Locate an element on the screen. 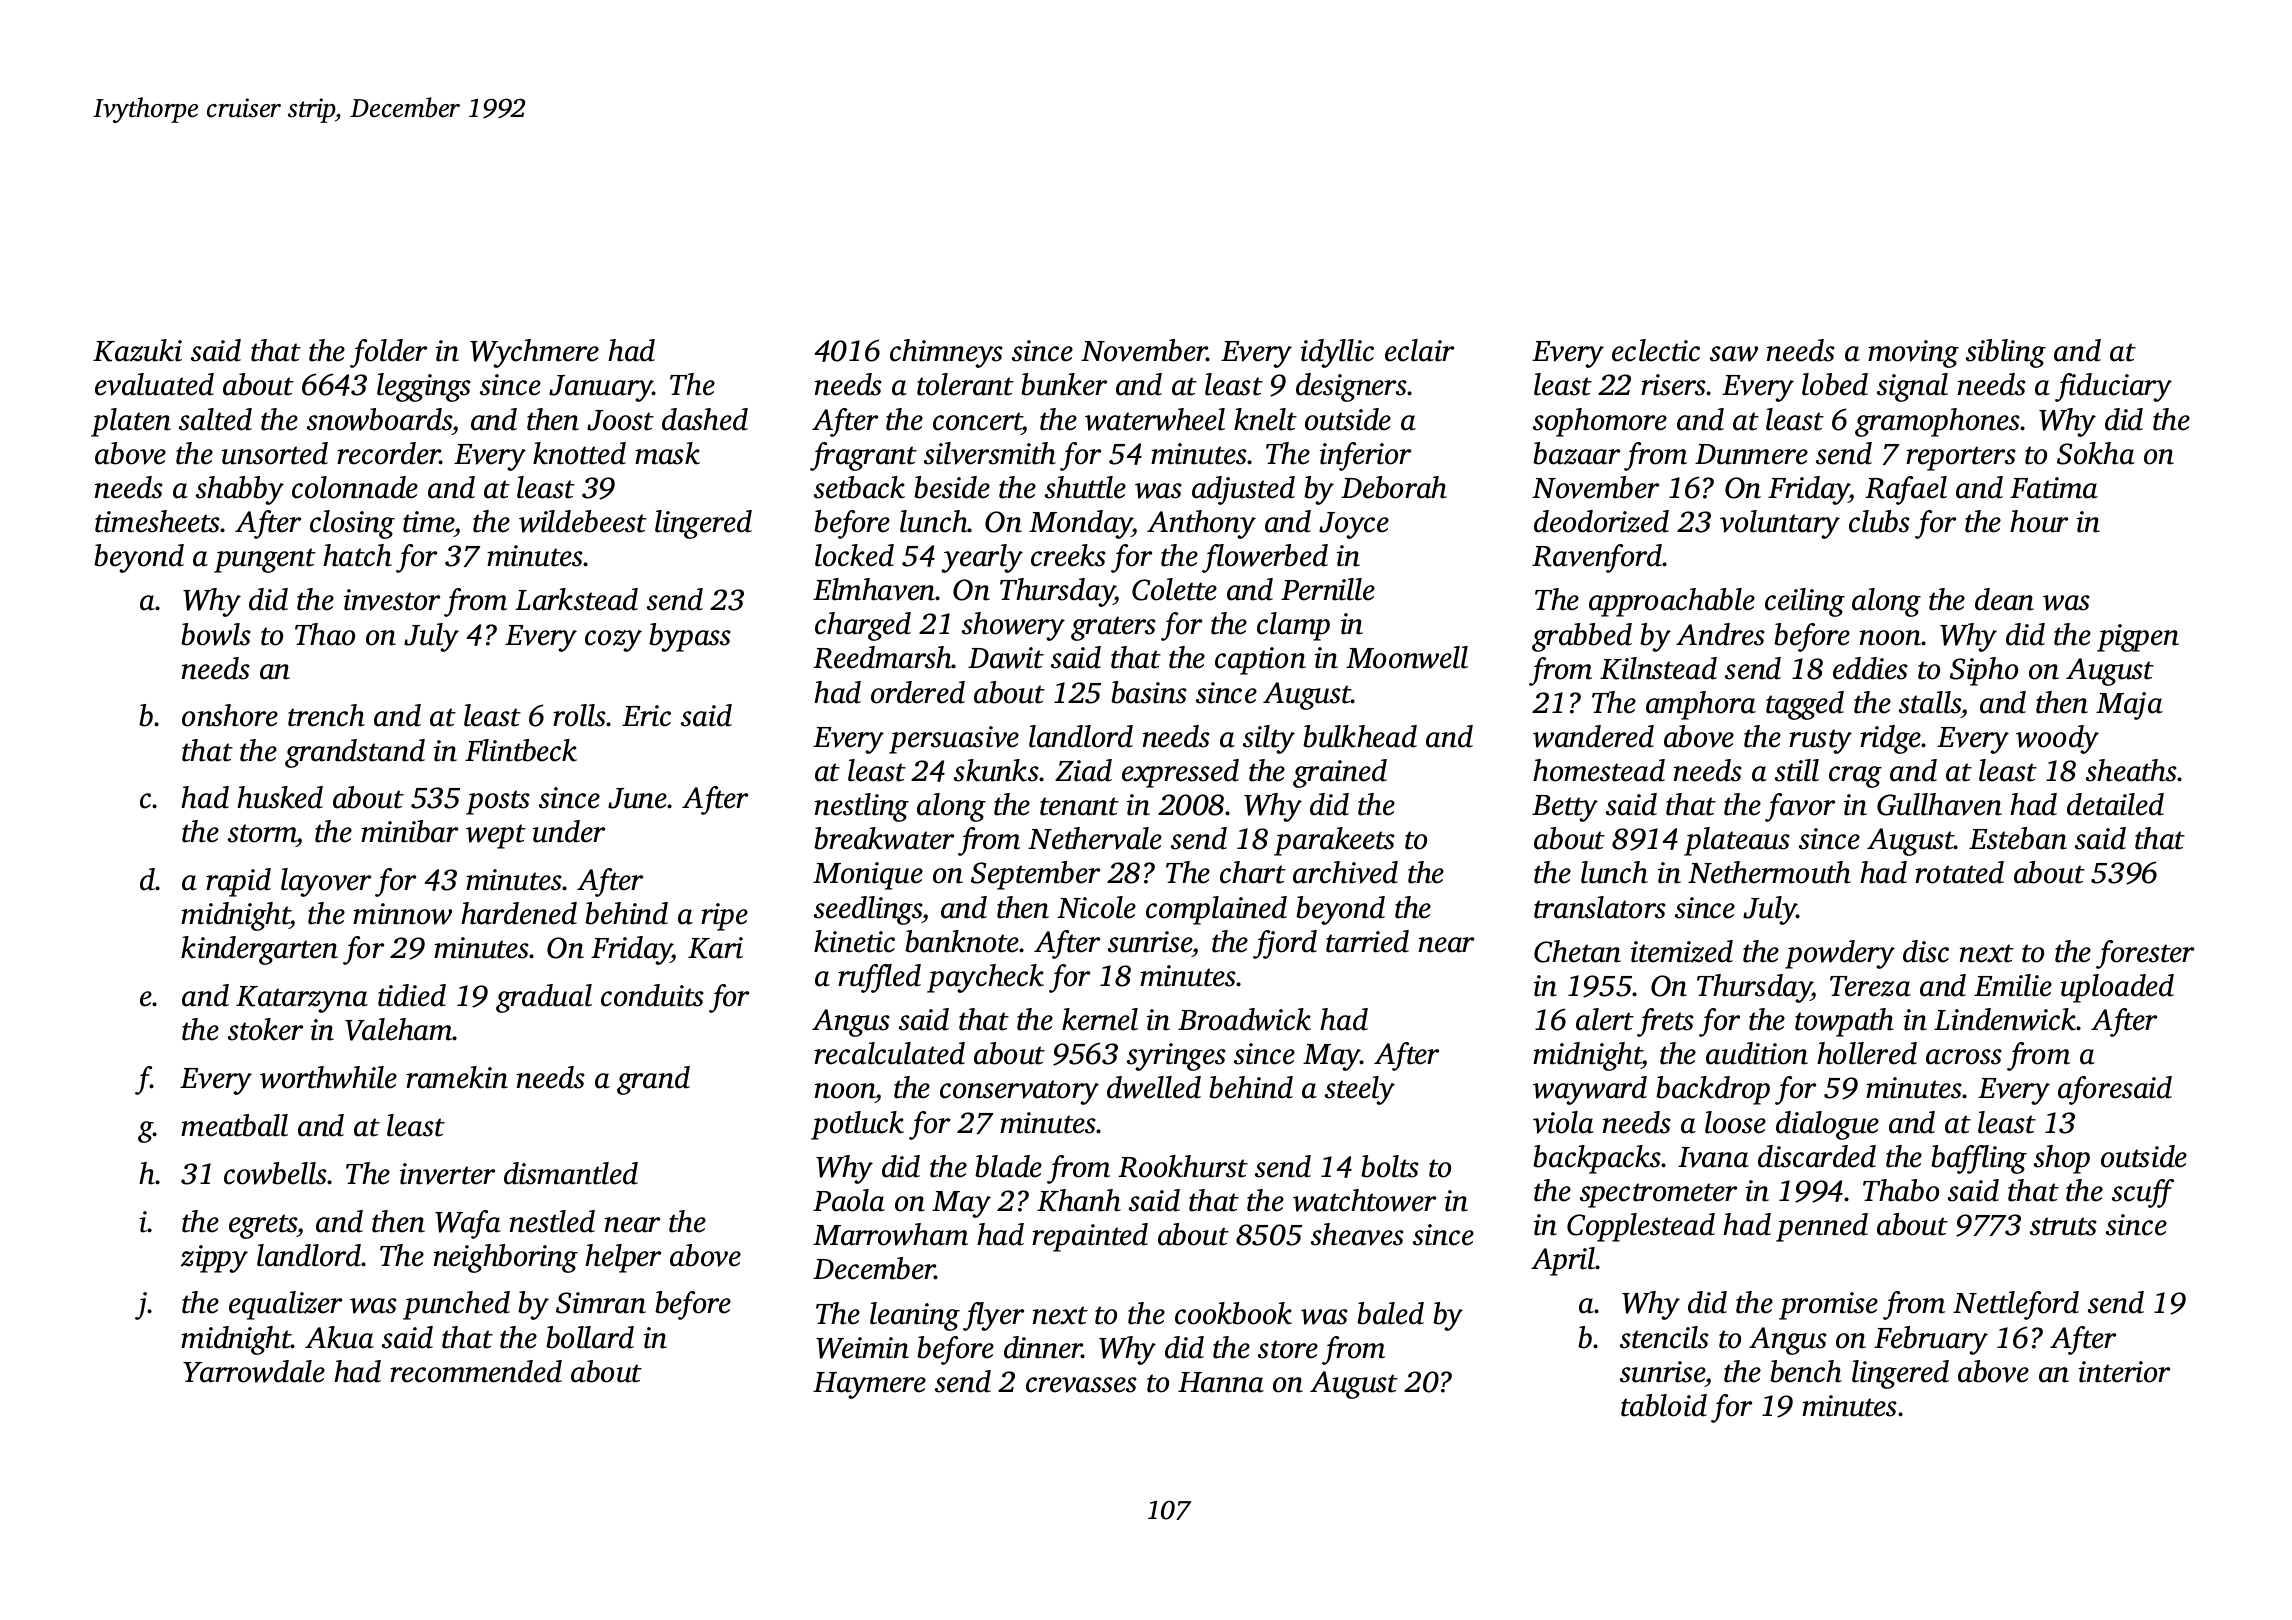 The width and height of the screenshot is (2292, 1620). Wychmere is located at coordinates (534, 353).
